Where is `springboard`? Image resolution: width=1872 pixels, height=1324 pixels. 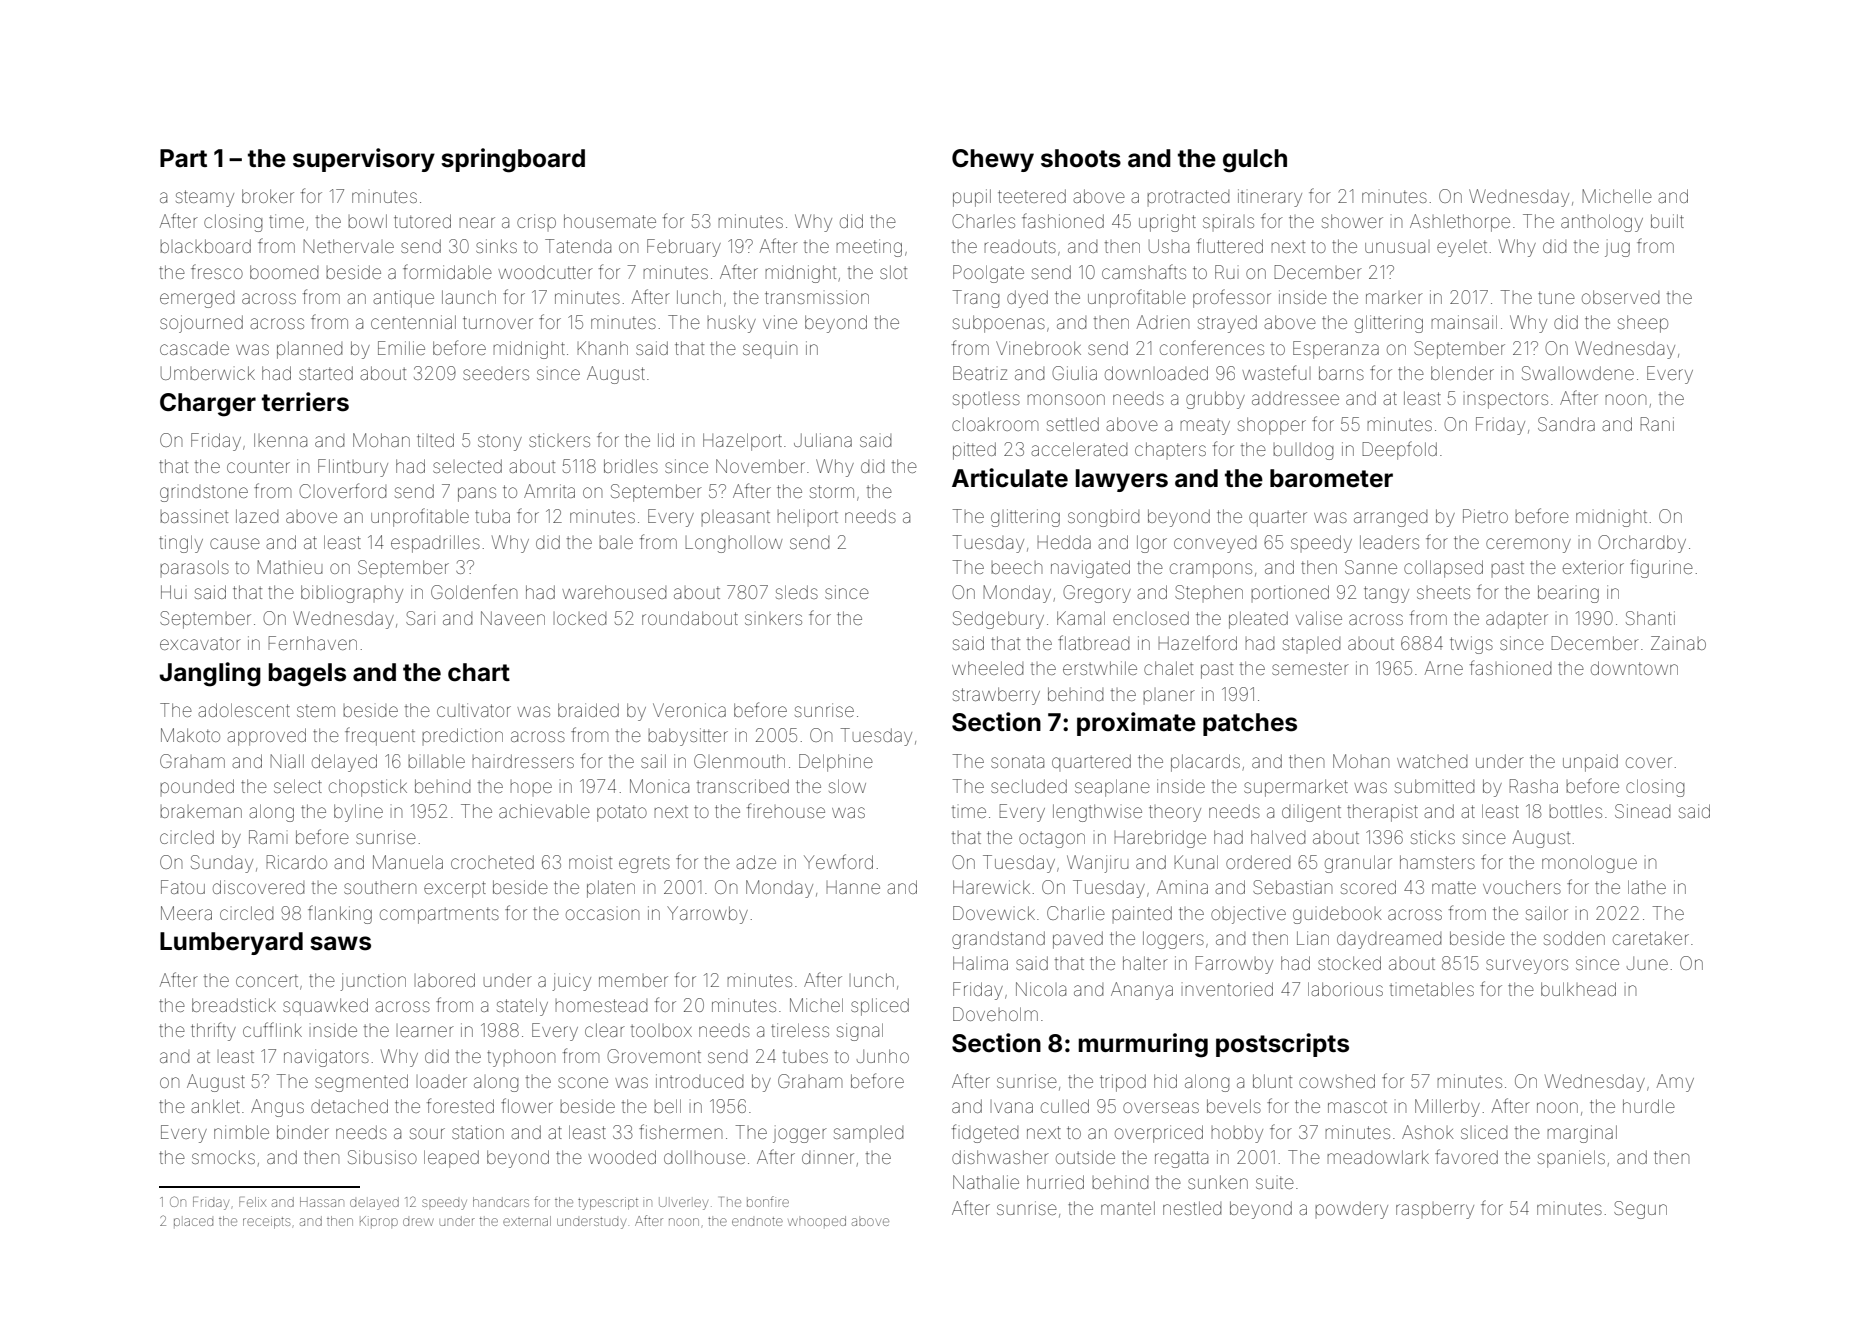
springboard is located at coordinates (513, 160).
